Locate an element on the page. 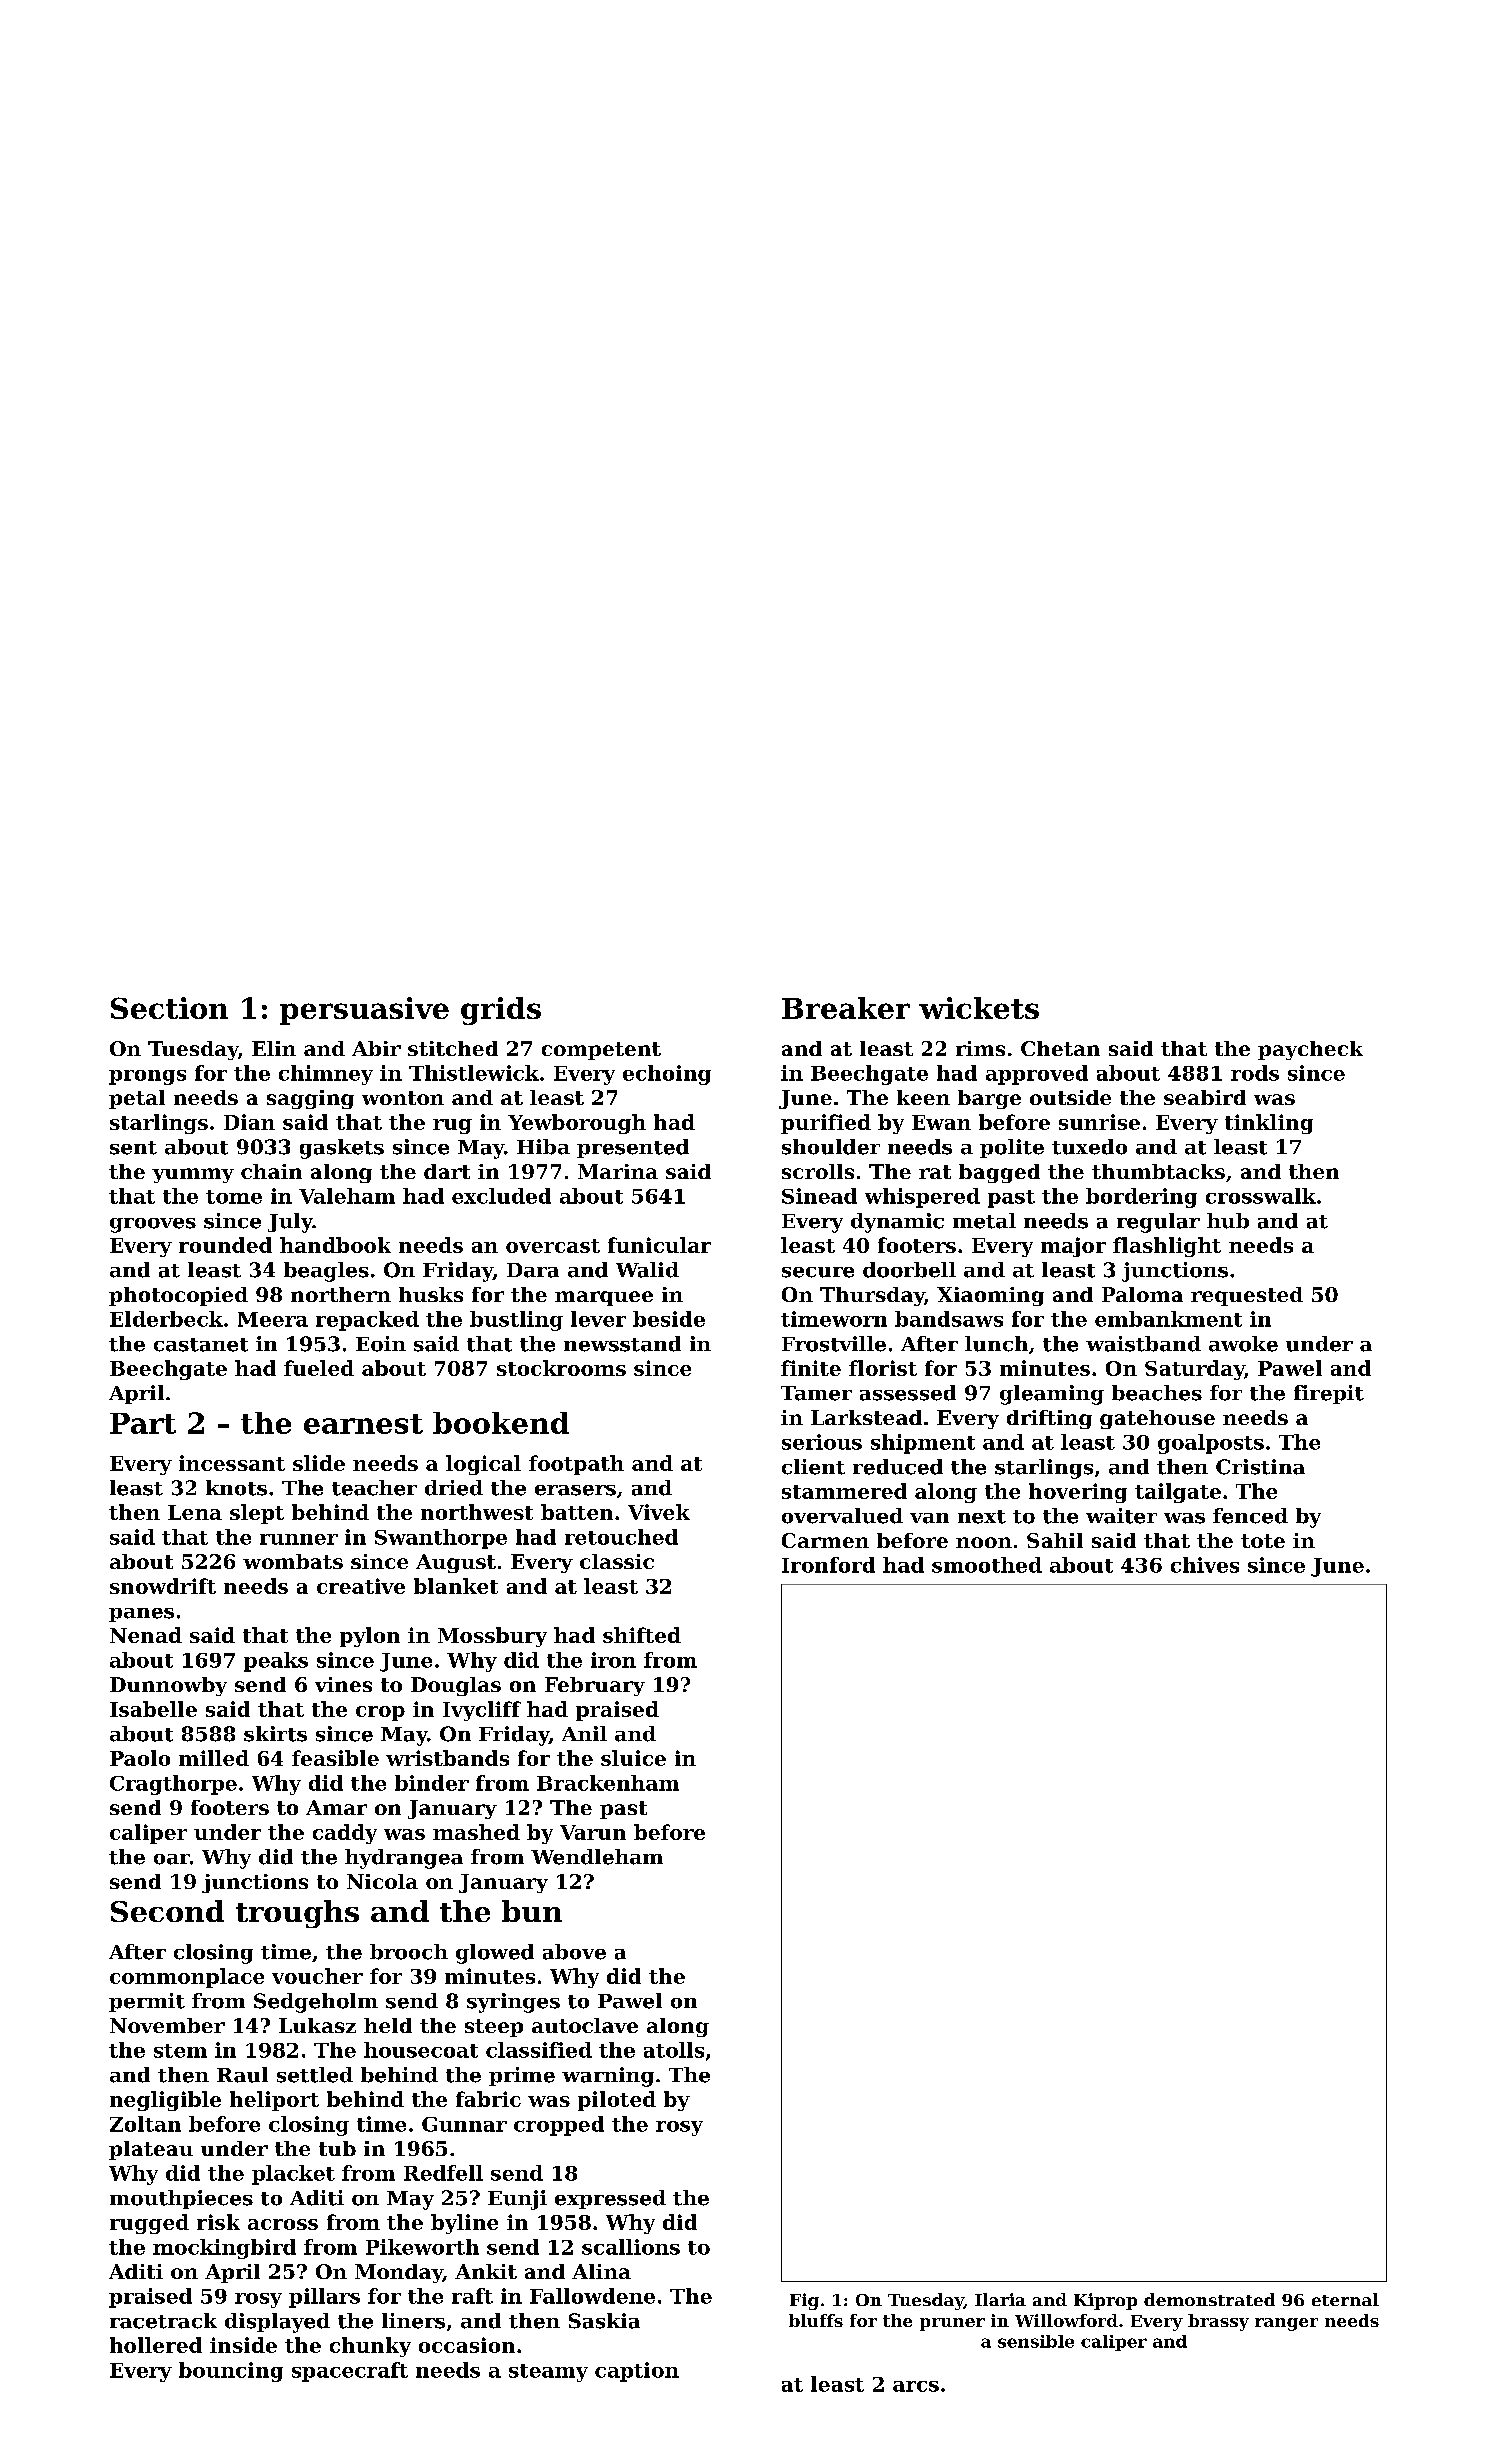 The image size is (1496, 2464). wickets is located at coordinates (979, 1008).
